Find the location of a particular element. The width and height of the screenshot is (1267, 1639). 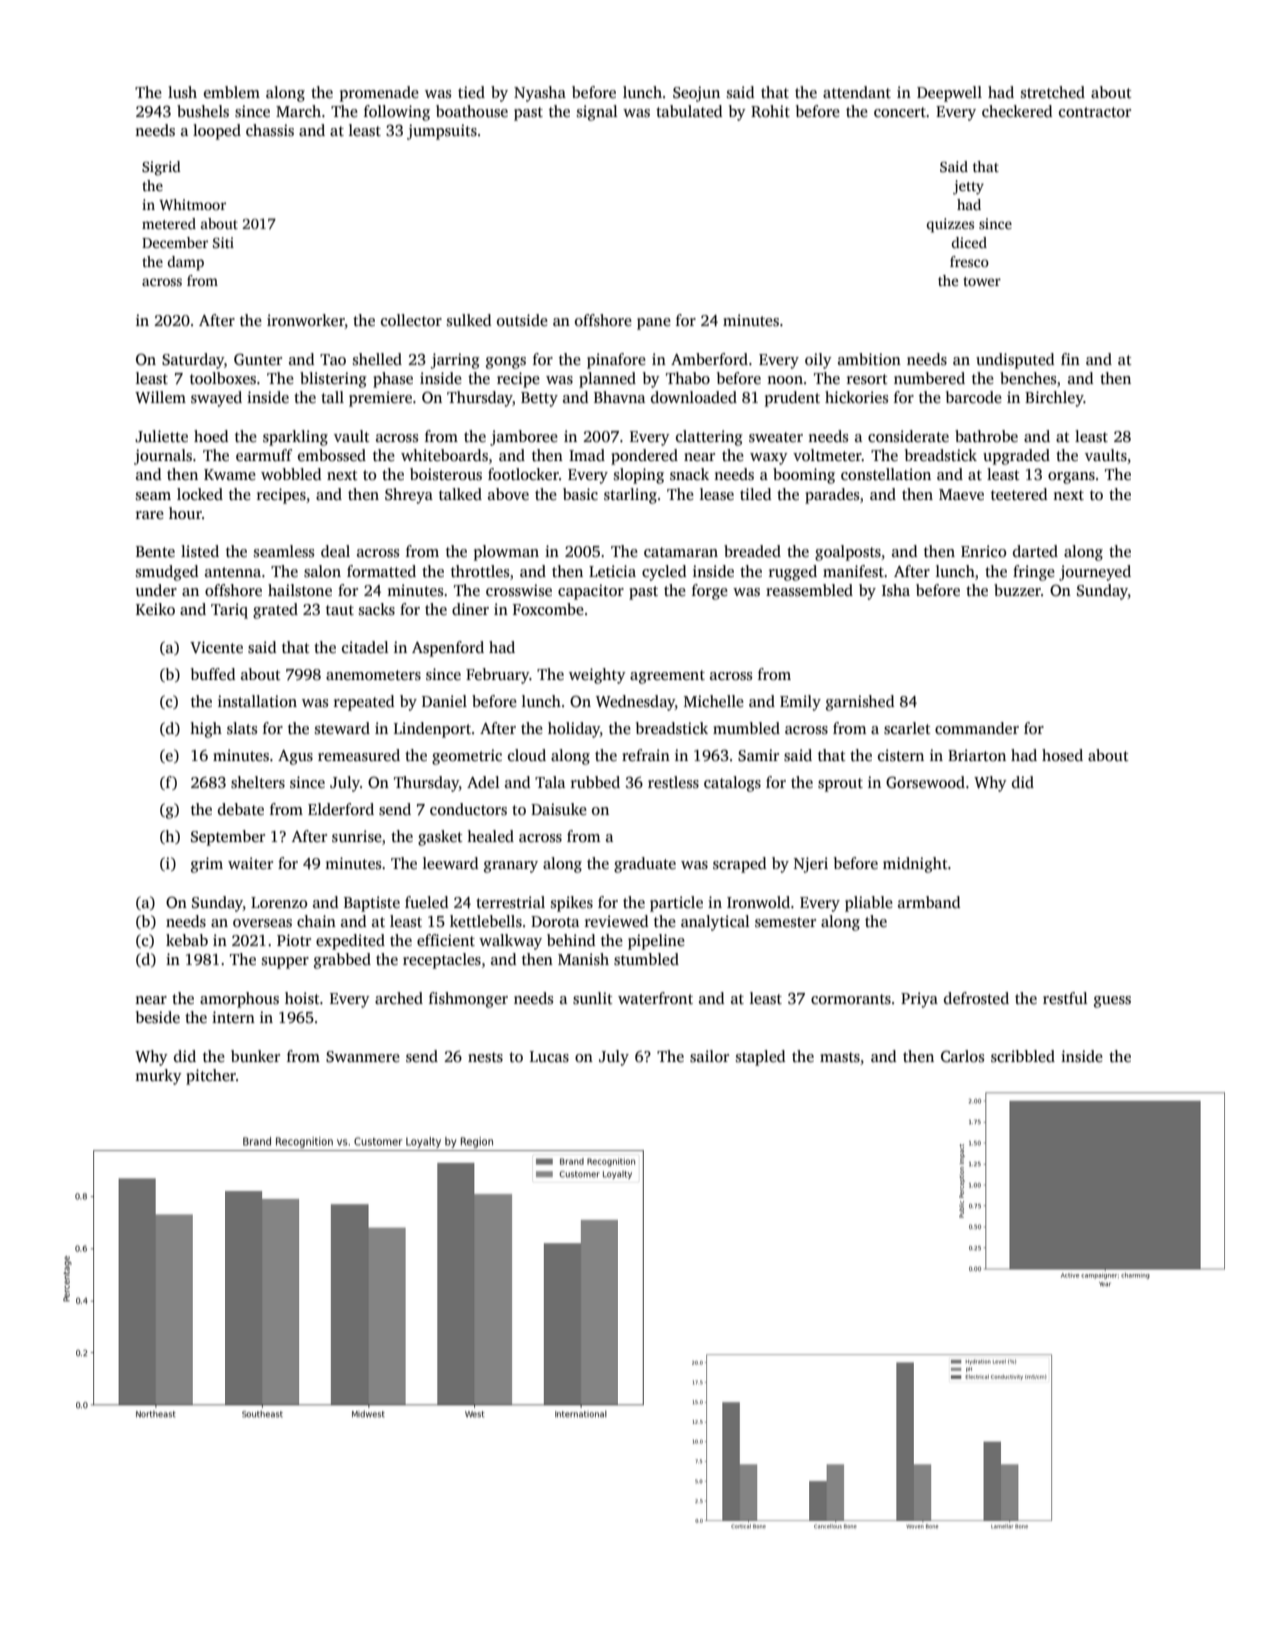

sunrise is located at coordinates (357, 836).
